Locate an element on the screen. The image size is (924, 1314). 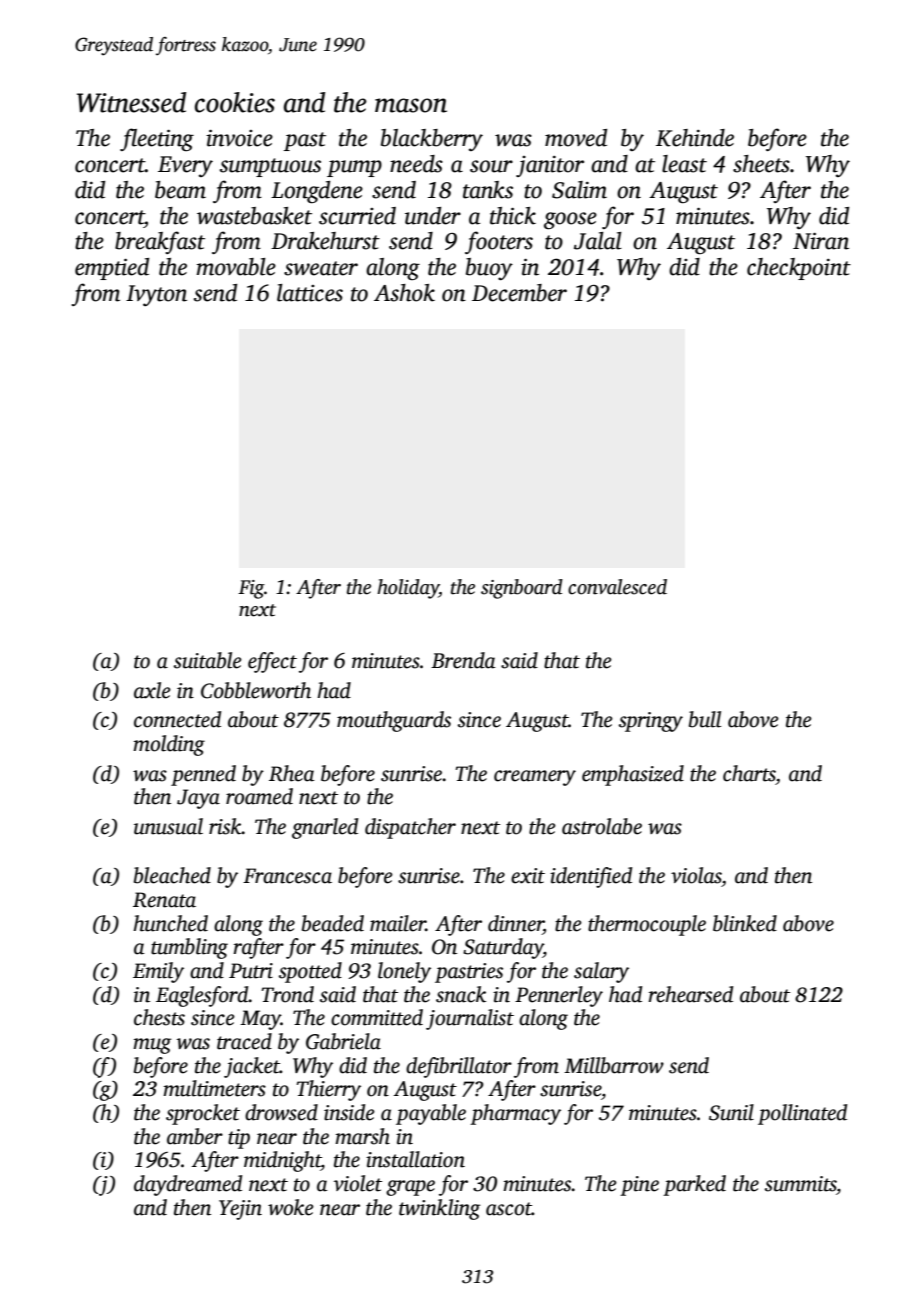
emptied is located at coordinates (112, 269).
